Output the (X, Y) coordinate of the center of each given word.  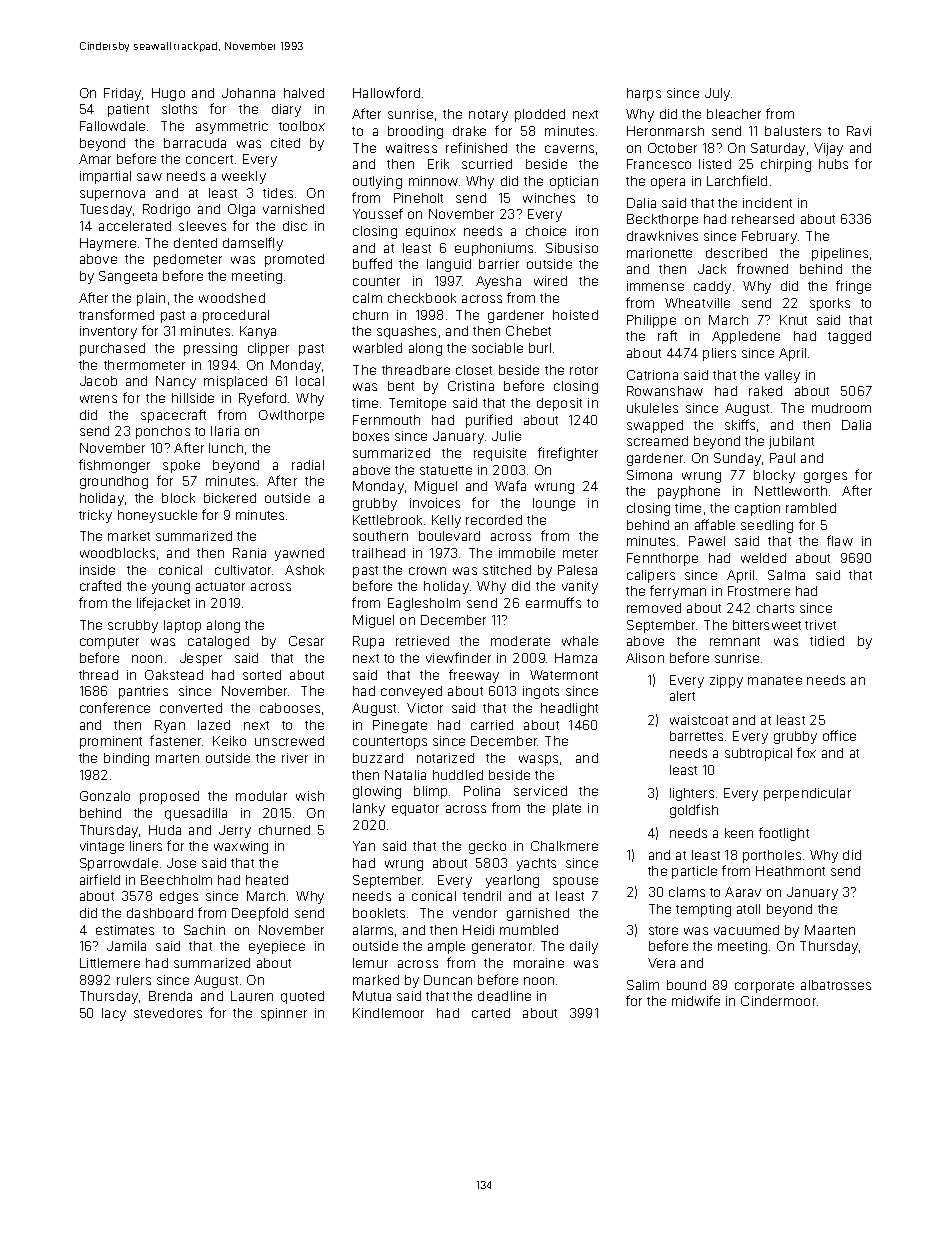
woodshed (232, 298)
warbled (377, 348)
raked (765, 391)
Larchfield (737, 180)
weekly (244, 177)
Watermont (564, 675)
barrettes (696, 736)
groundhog (114, 482)
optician (574, 182)
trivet (820, 625)
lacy (114, 1014)
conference (115, 707)
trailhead (378, 553)
